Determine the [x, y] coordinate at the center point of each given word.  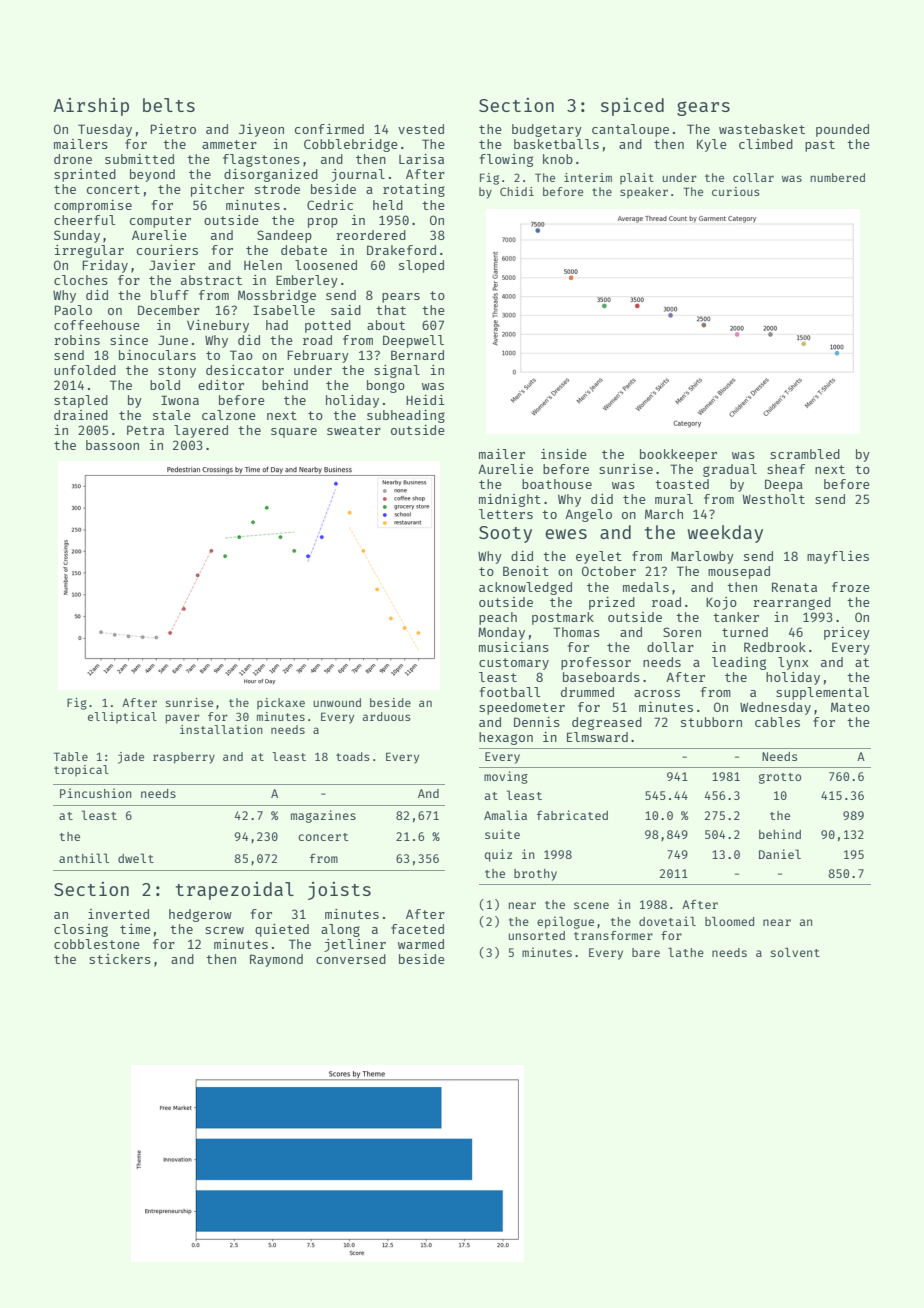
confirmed [329, 129]
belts [169, 105]
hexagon [506, 738]
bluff [170, 295]
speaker [644, 193]
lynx [793, 663]
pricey [847, 633]
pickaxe [281, 704]
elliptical [122, 718]
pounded [842, 130]
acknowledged [525, 588]
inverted [118, 914]
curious [736, 191]
